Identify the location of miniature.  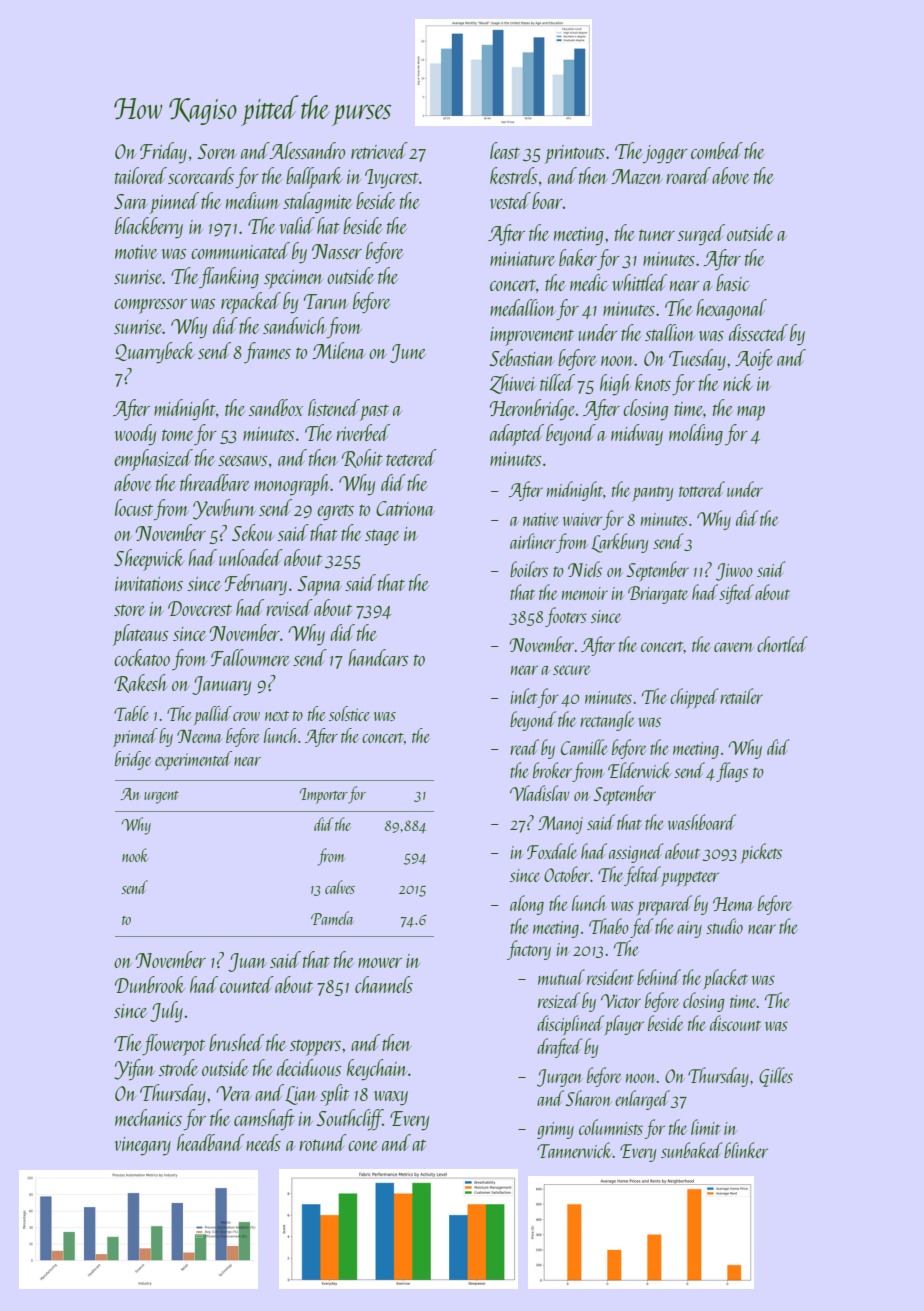
(522, 259).
